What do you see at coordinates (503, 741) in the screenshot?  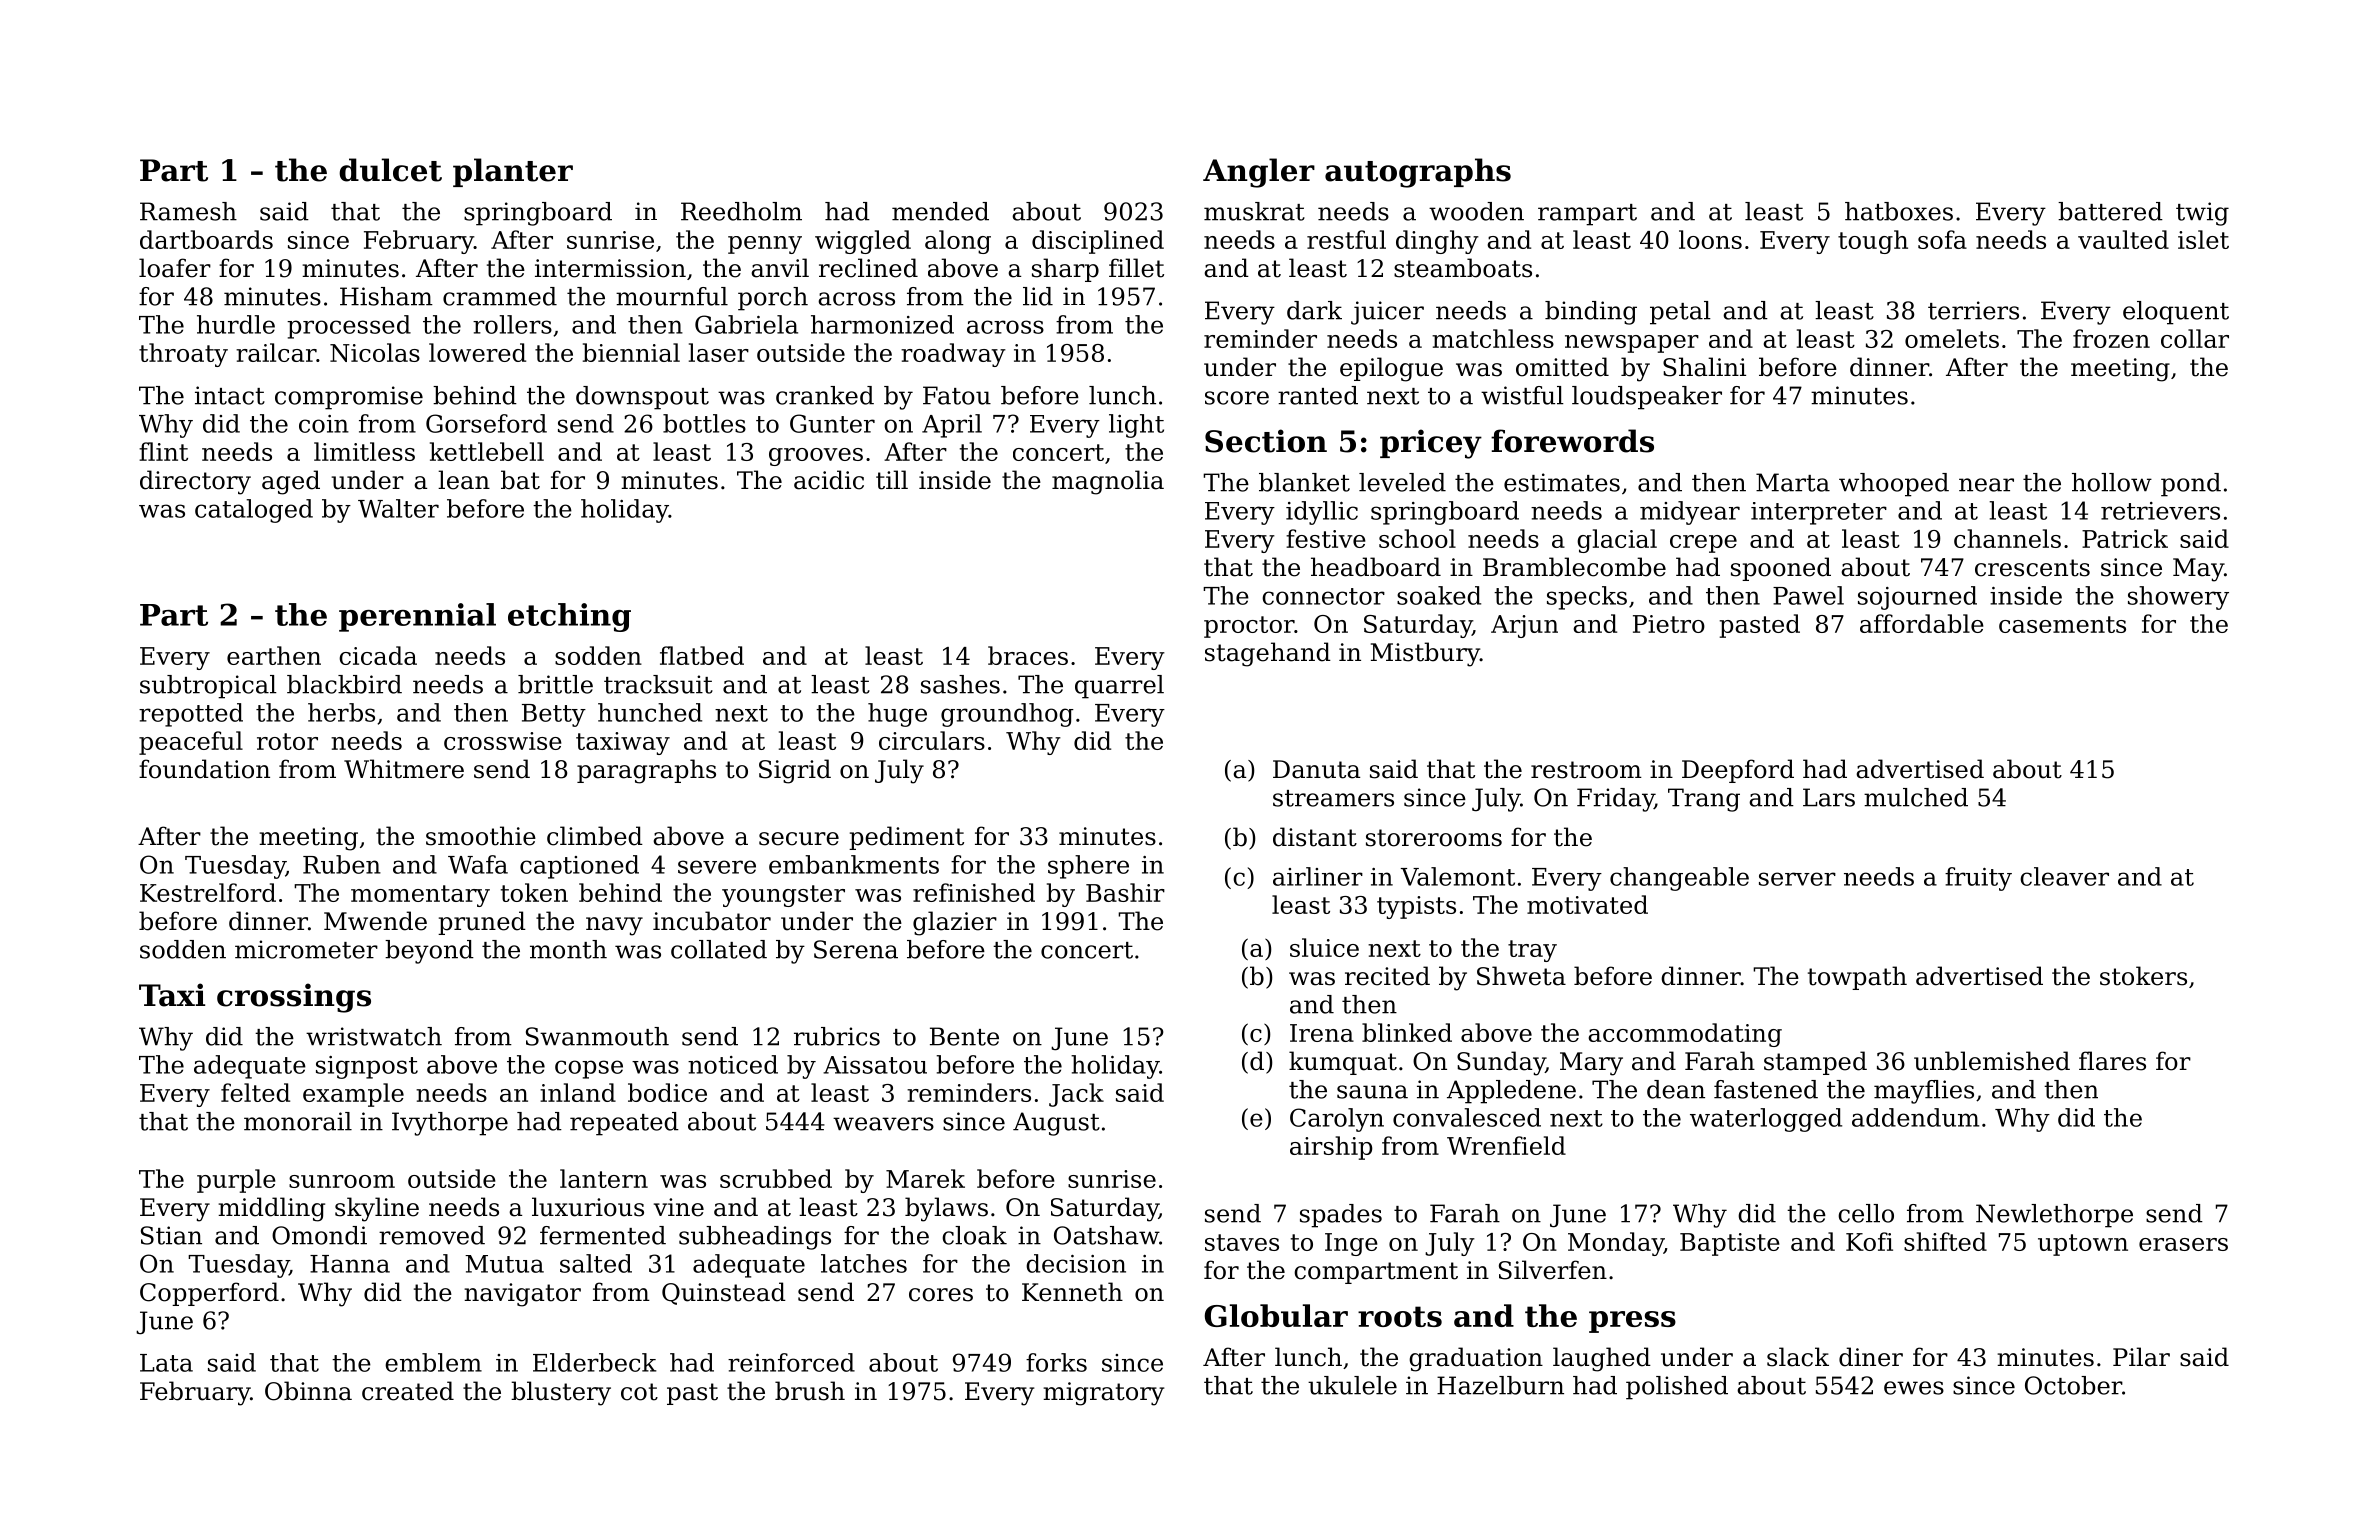 I see `crosswise` at bounding box center [503, 741].
